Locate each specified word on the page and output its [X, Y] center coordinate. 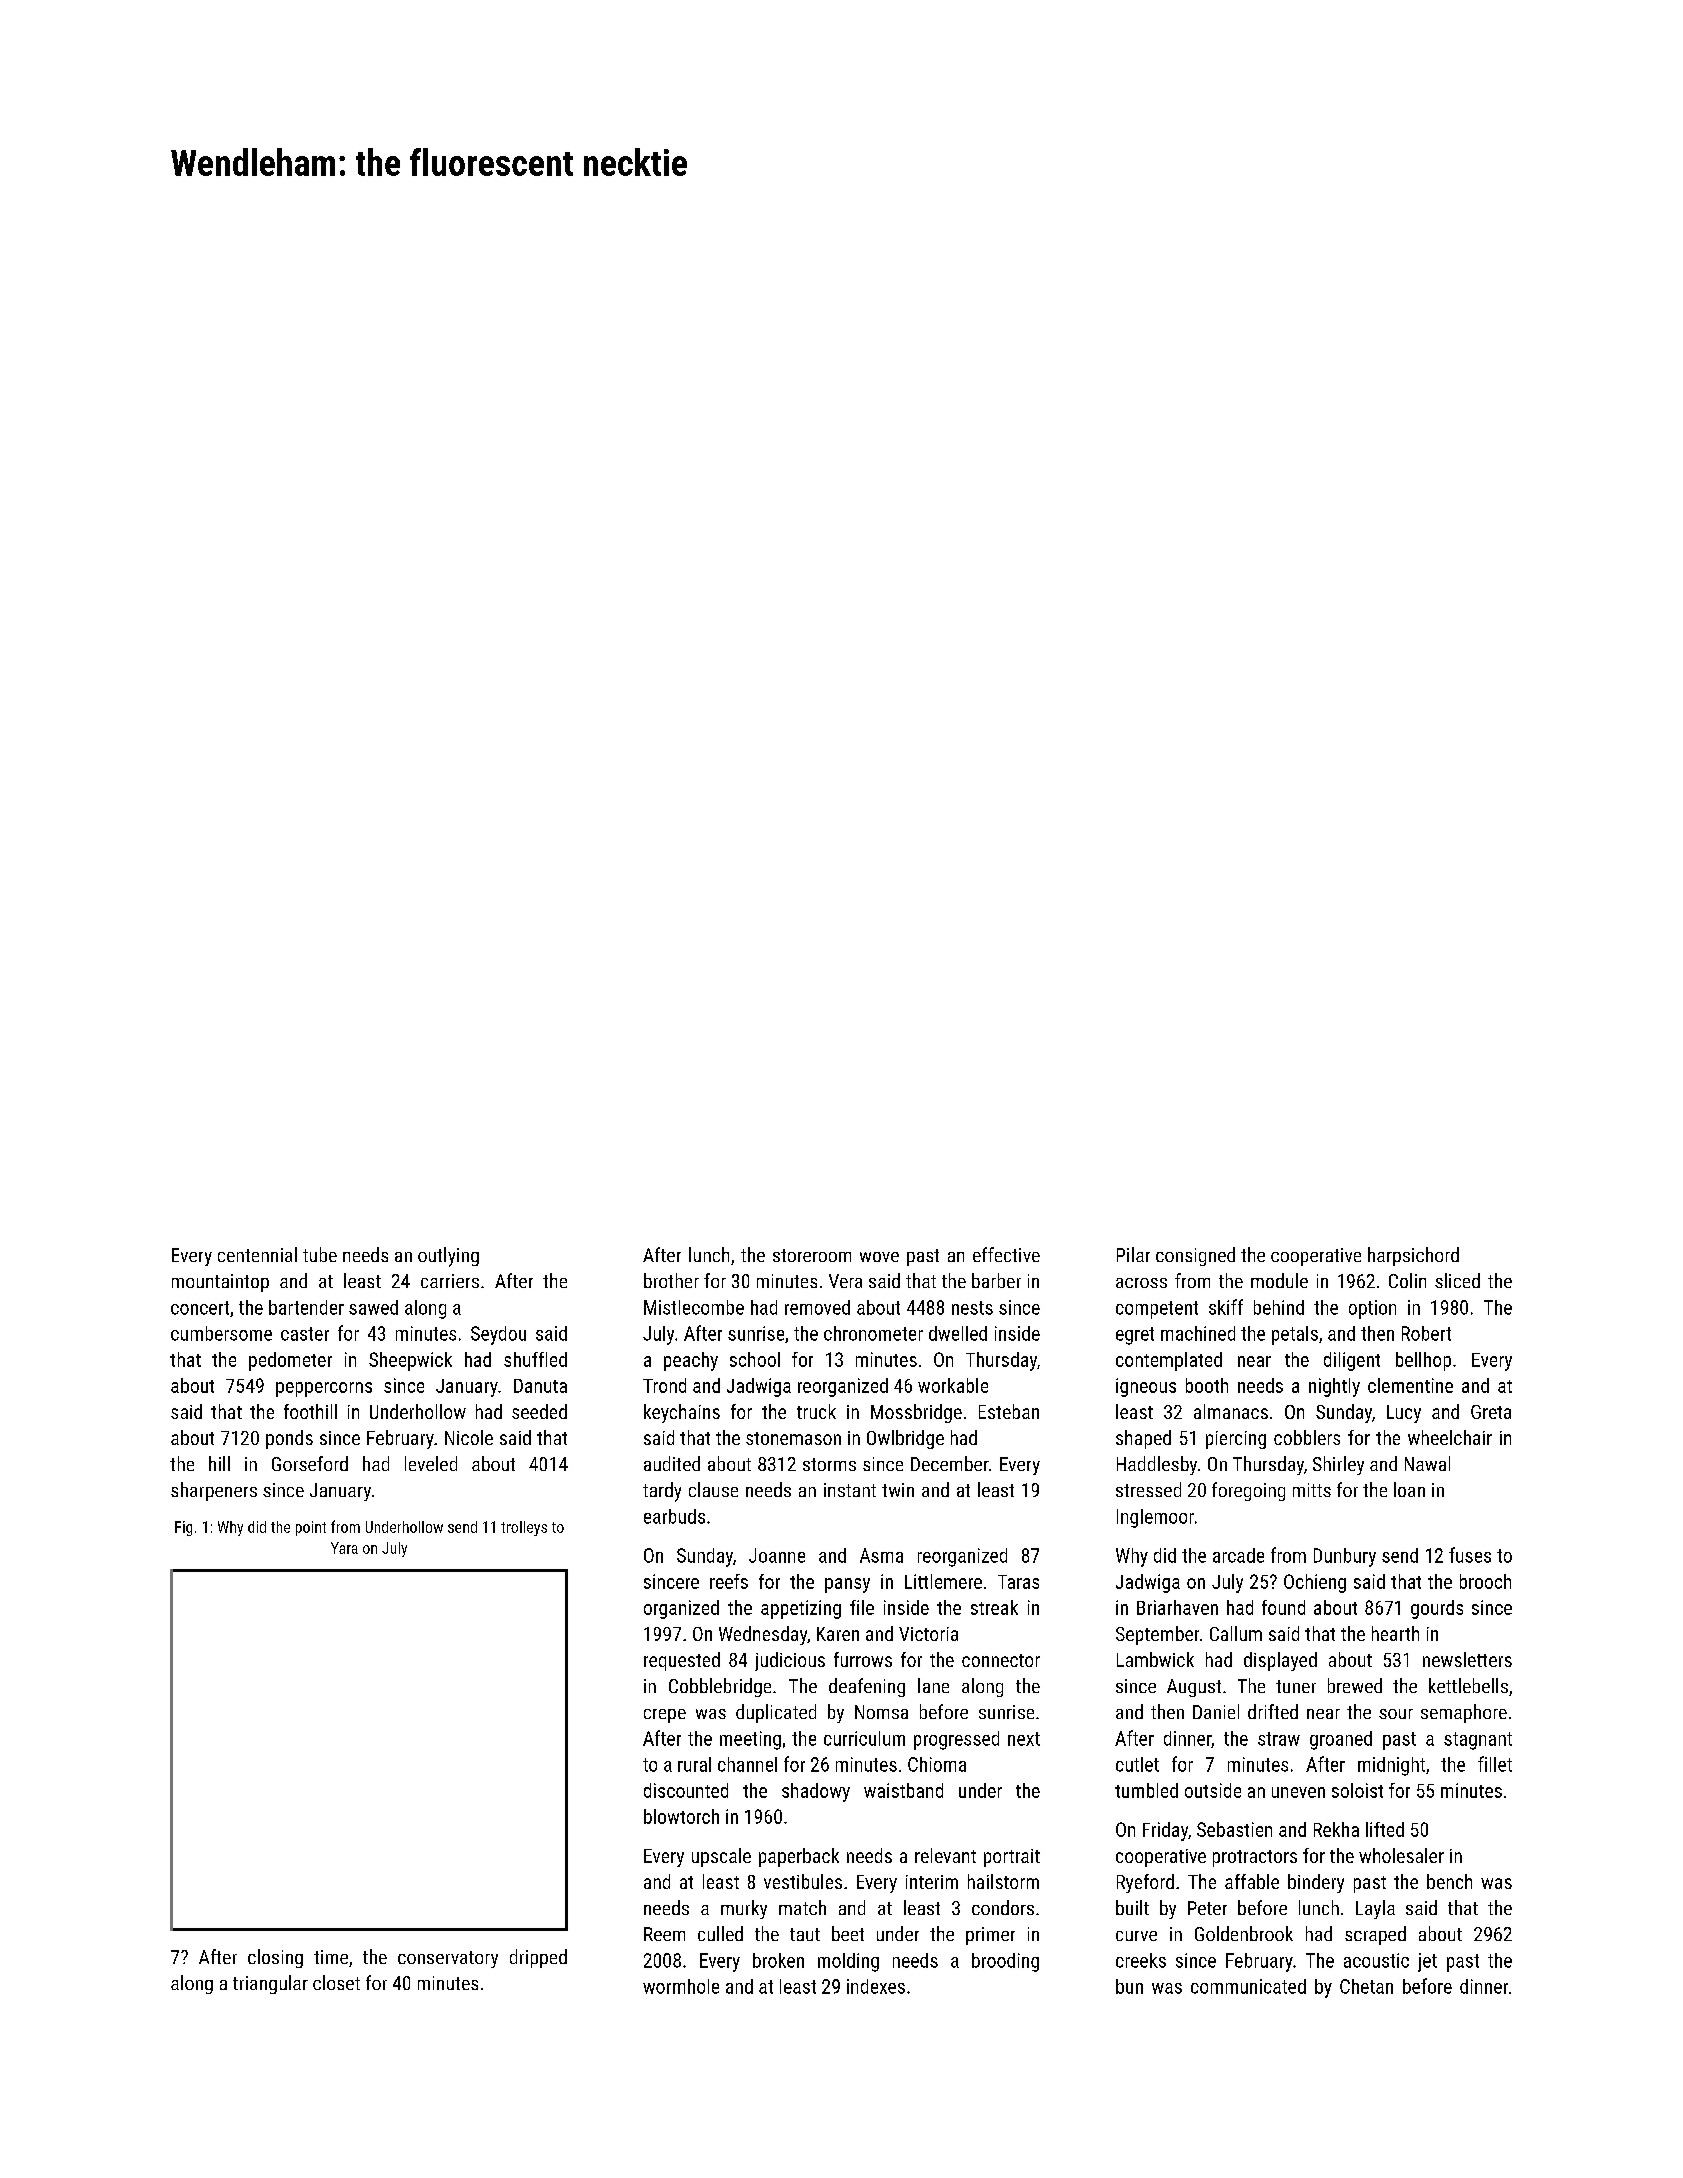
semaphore [1464, 1713]
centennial [257, 1254]
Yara [344, 1548]
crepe [665, 1716]
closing [275, 1958]
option [1372, 1309]
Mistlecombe [694, 1307]
